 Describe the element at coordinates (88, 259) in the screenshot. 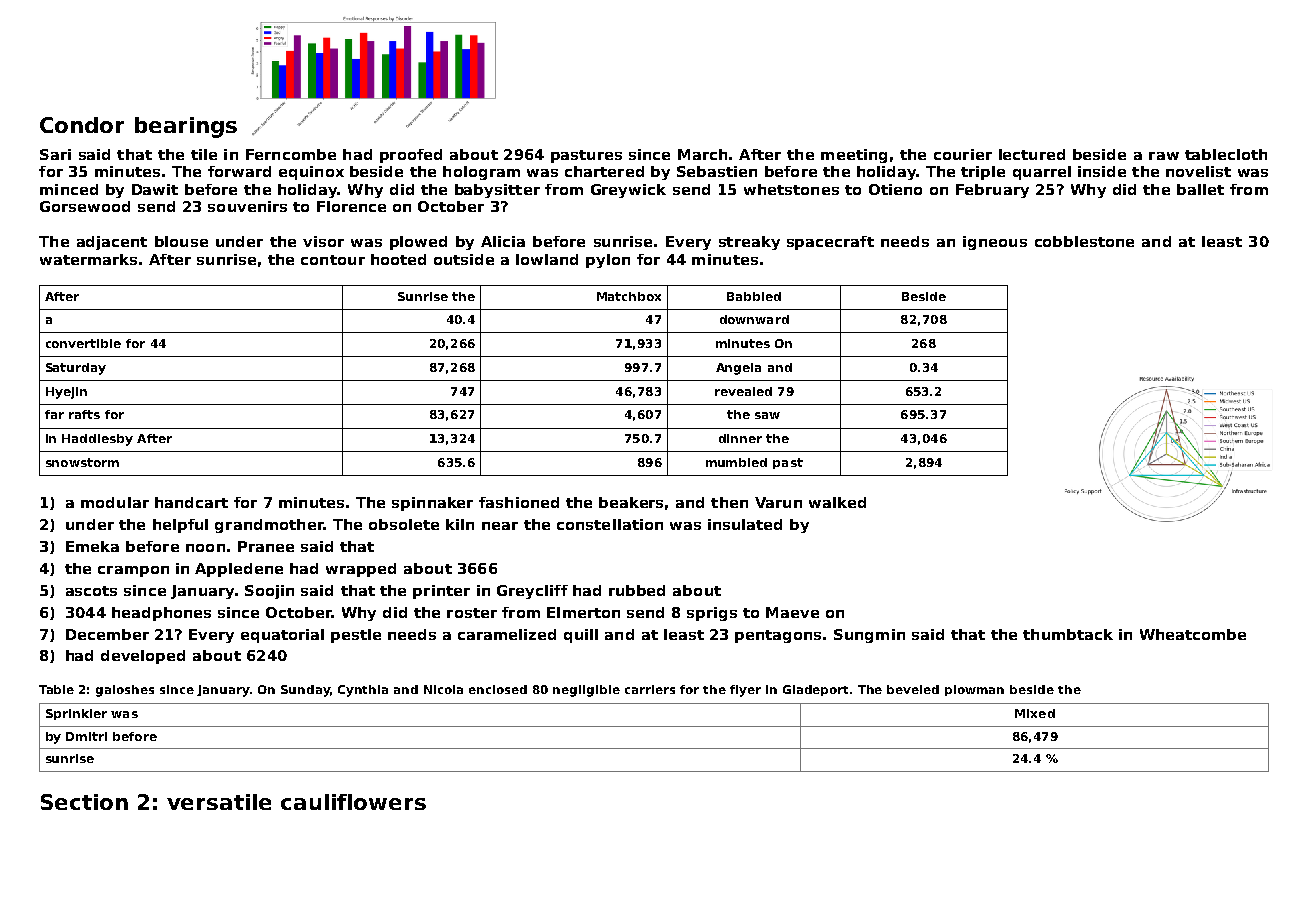

I see `watermarks` at that location.
